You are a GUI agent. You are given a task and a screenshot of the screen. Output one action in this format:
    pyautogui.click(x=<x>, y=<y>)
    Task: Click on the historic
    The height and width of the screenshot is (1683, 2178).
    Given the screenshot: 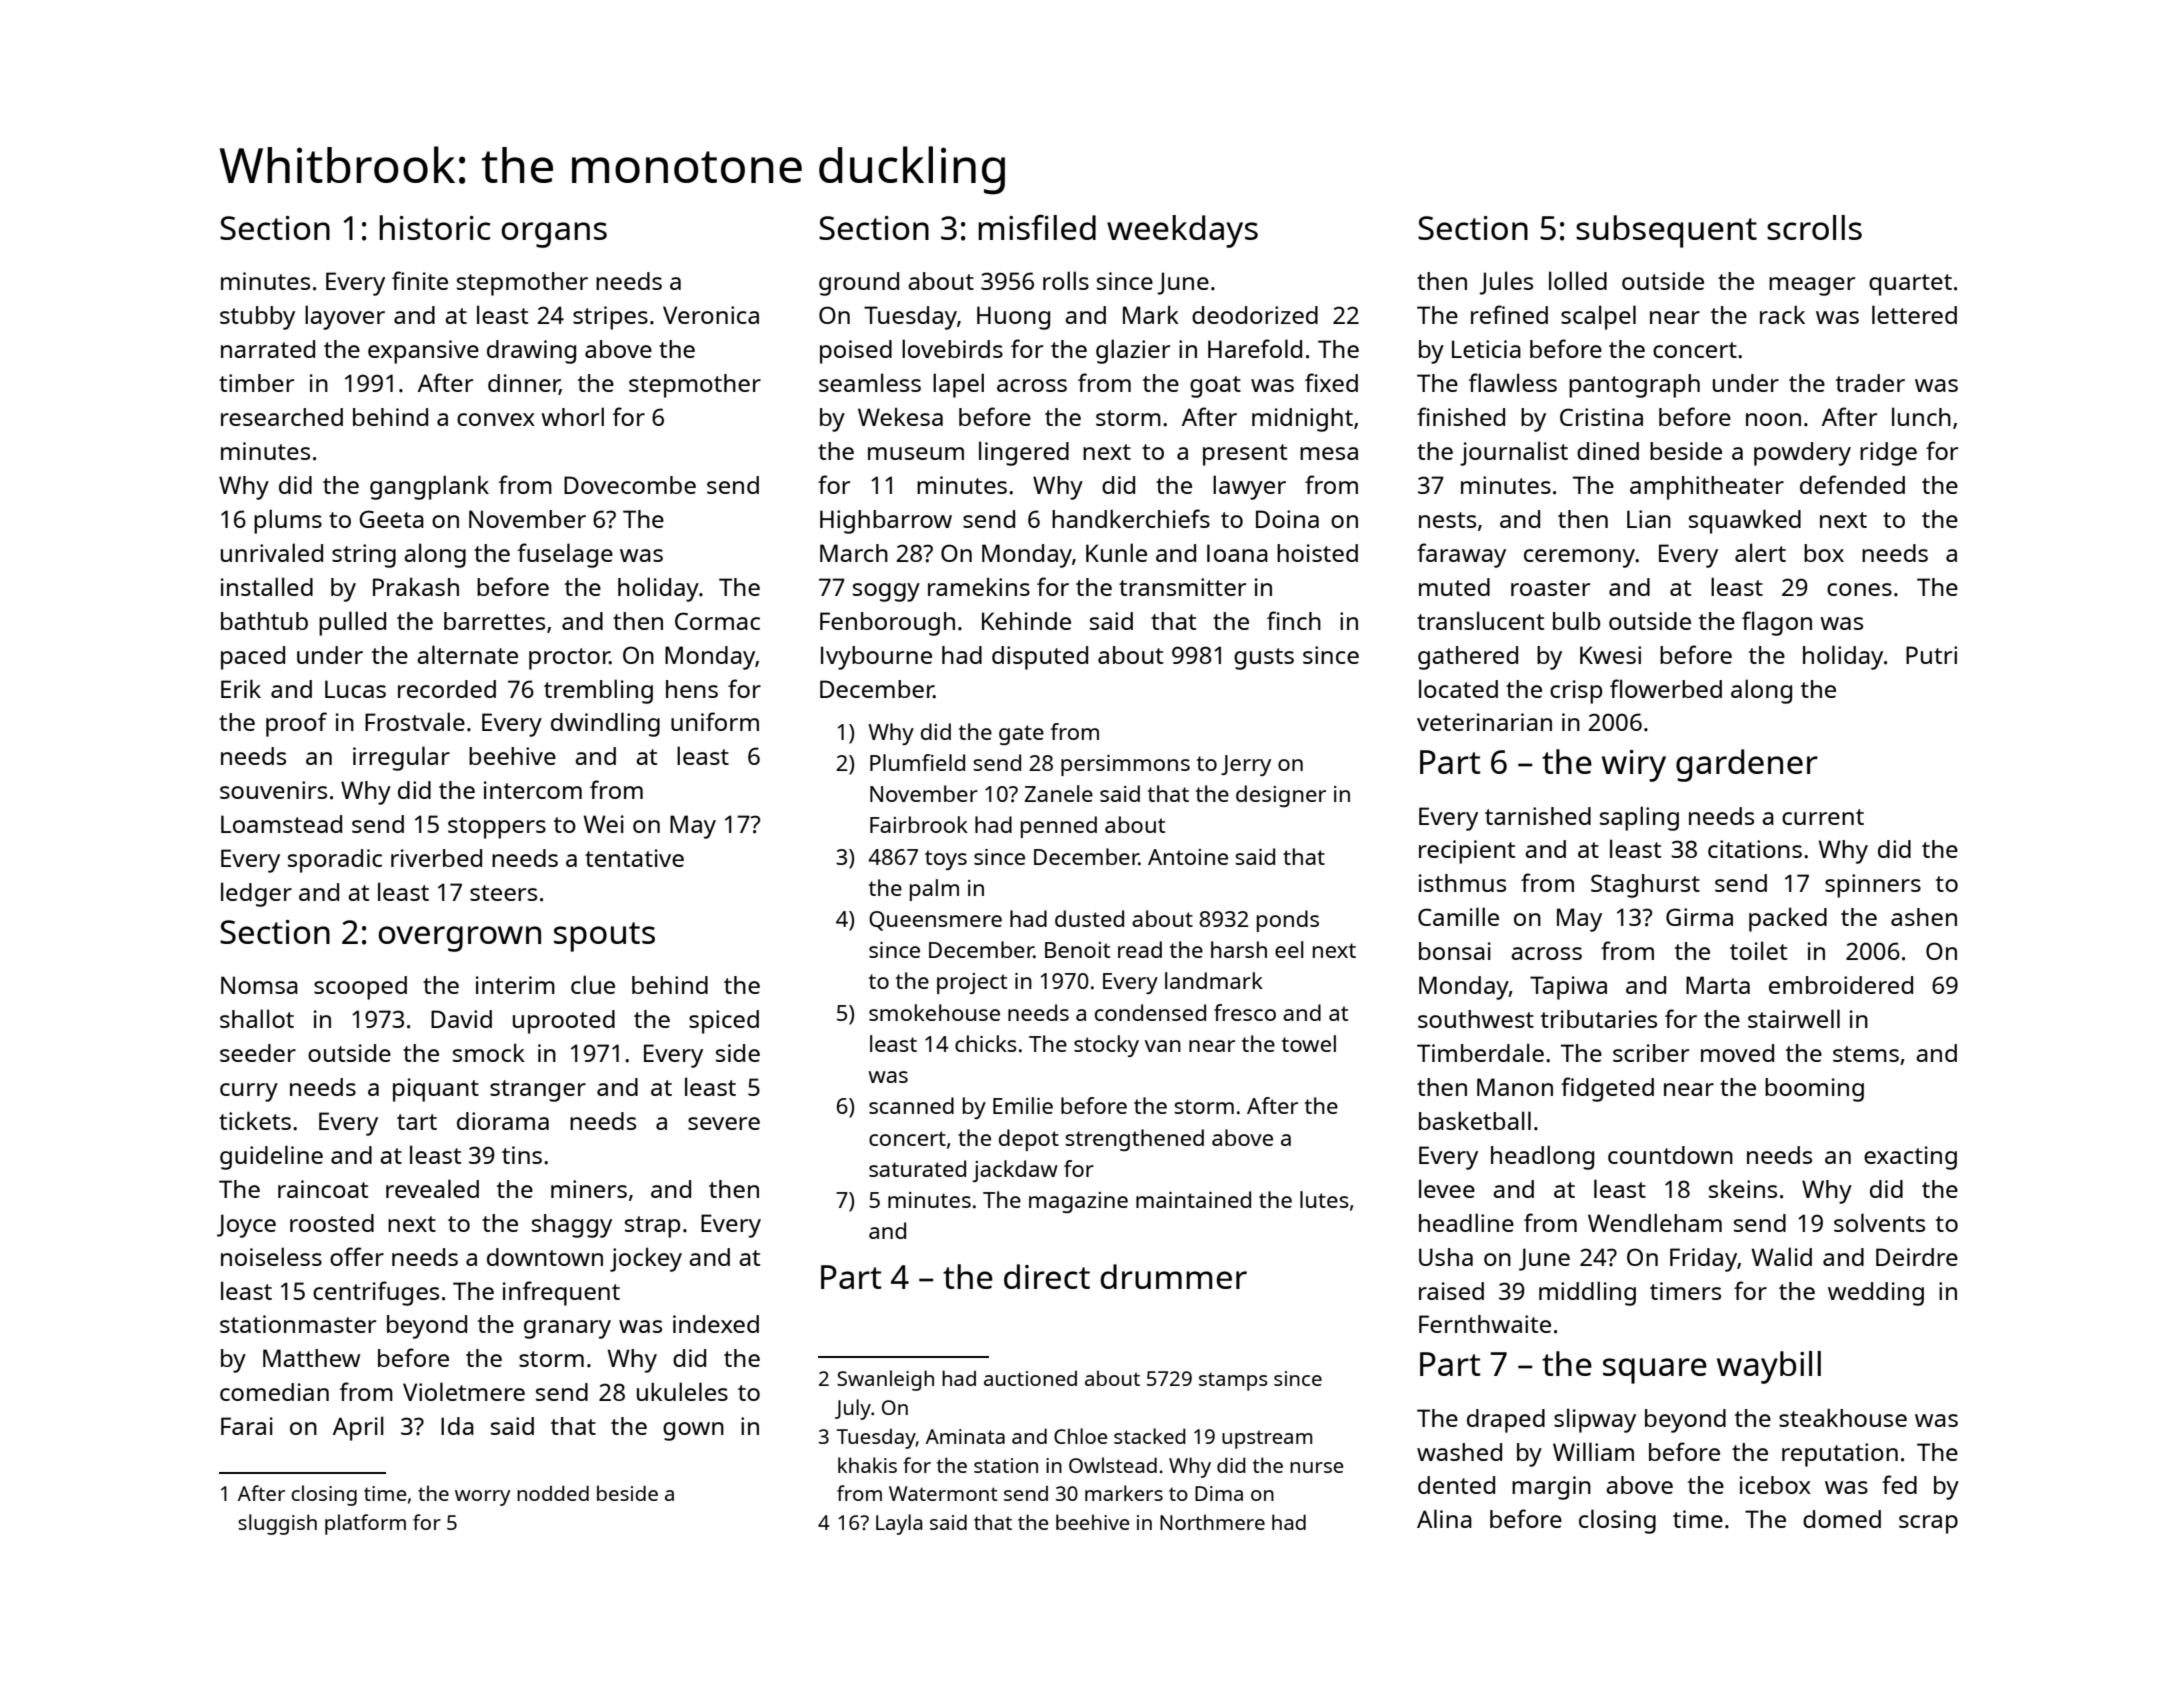 What is the action you would take?
    pyautogui.click(x=435, y=227)
